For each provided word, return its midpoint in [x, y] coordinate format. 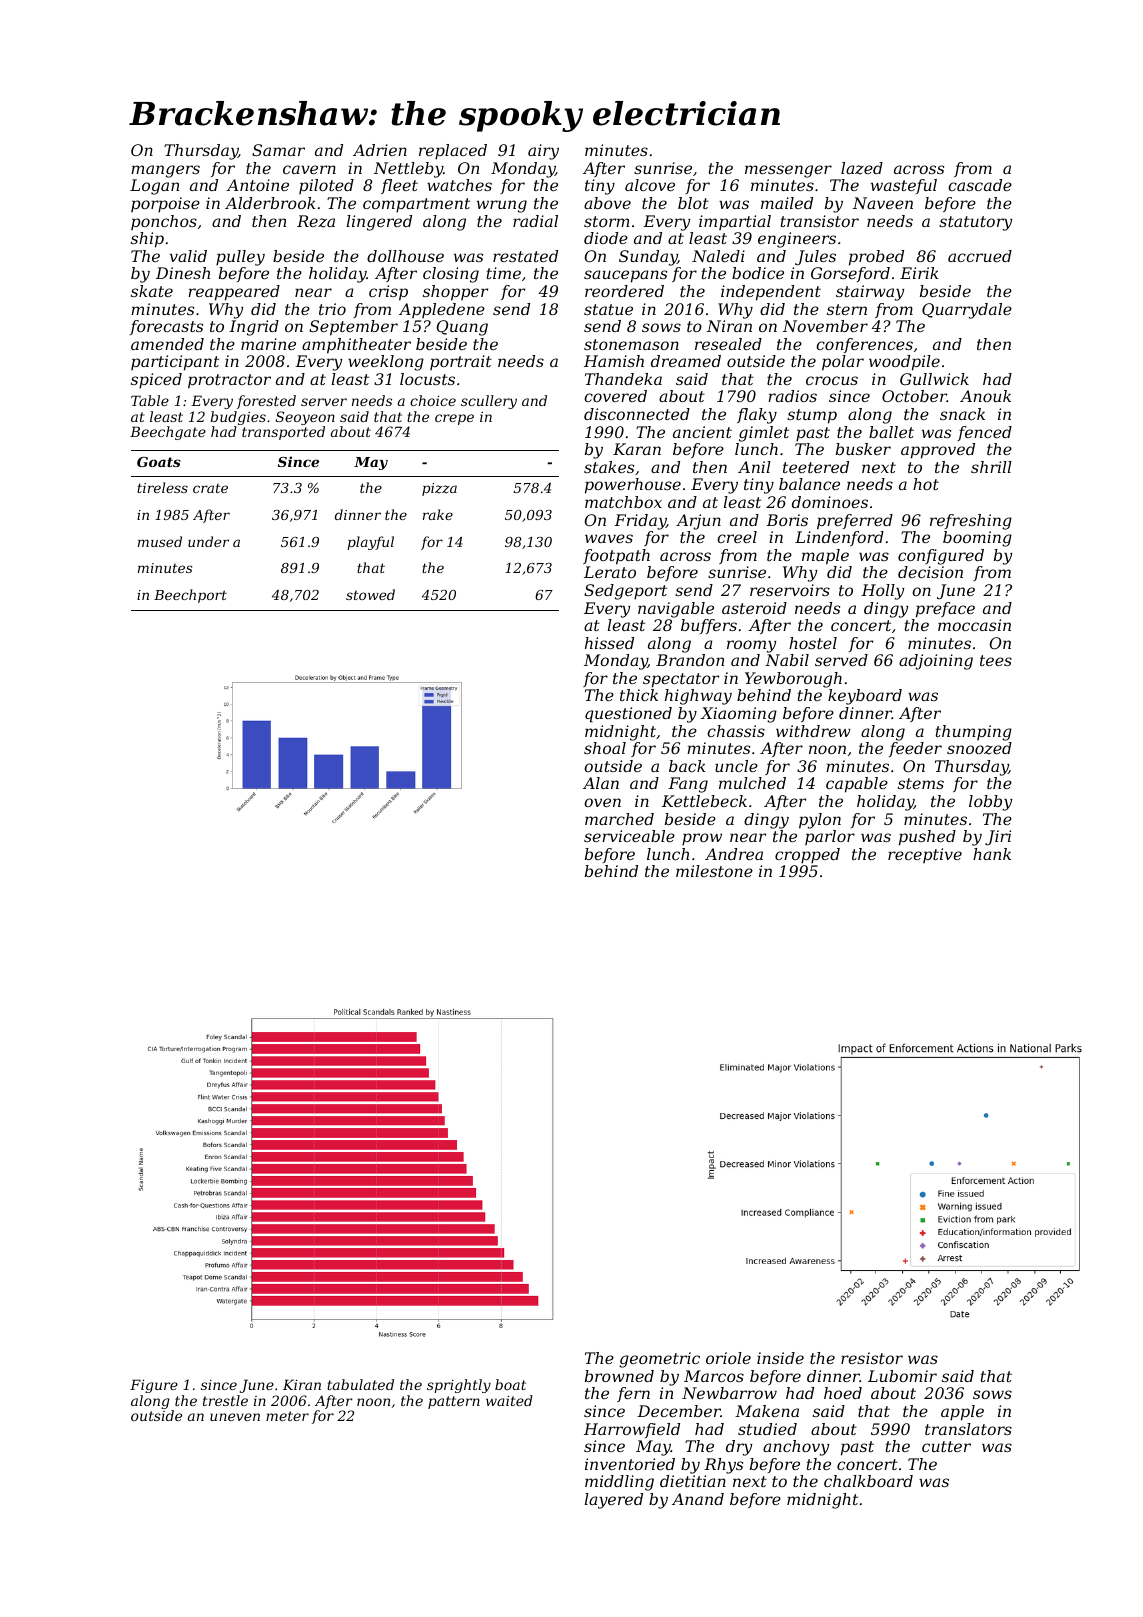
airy [543, 152]
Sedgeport [625, 592]
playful [370, 543]
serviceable [629, 836]
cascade [980, 185]
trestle [225, 1400]
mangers [165, 171]
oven [602, 802]
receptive [925, 855]
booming [977, 539]
